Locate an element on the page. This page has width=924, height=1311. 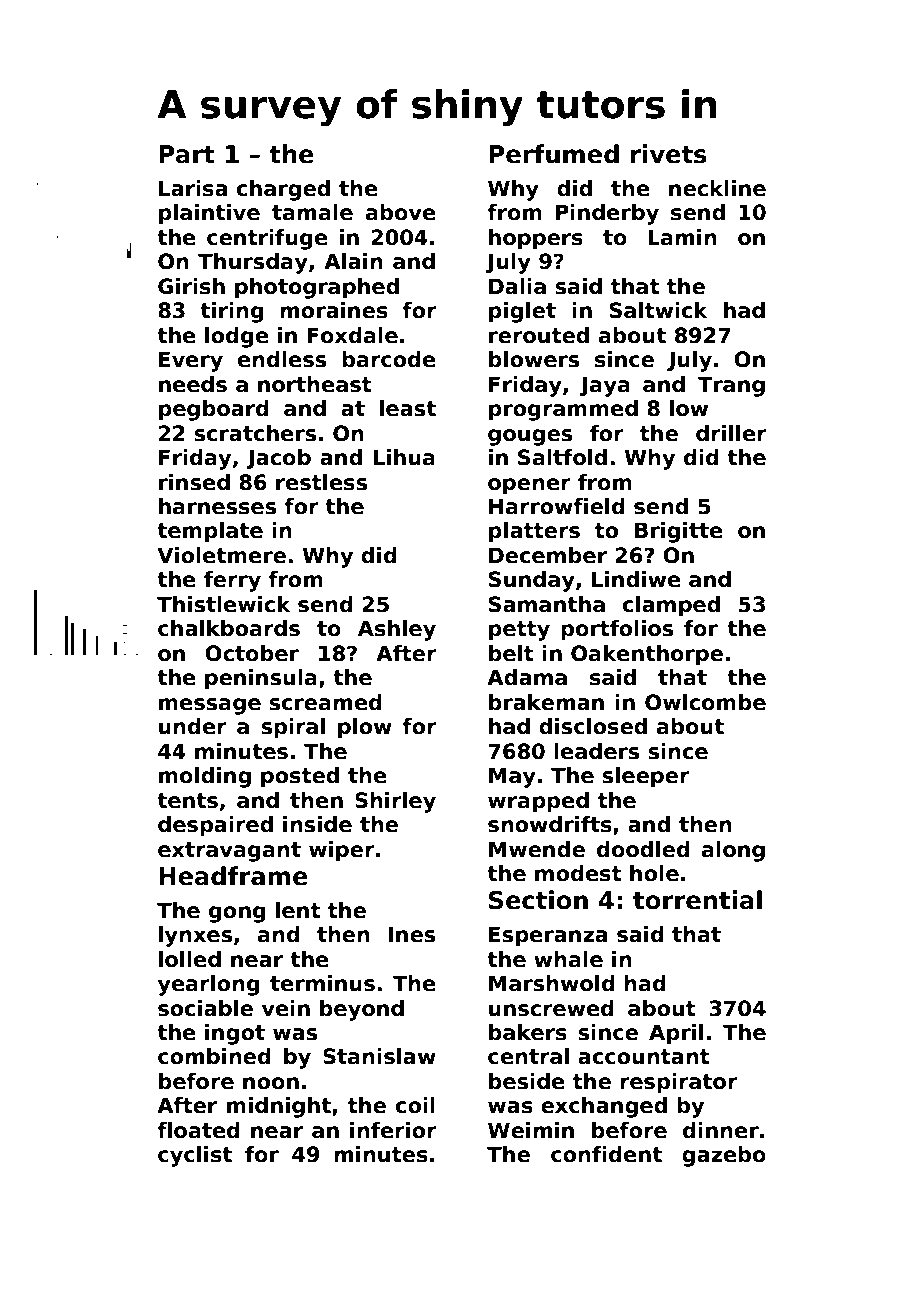
lodge is located at coordinates (237, 337).
